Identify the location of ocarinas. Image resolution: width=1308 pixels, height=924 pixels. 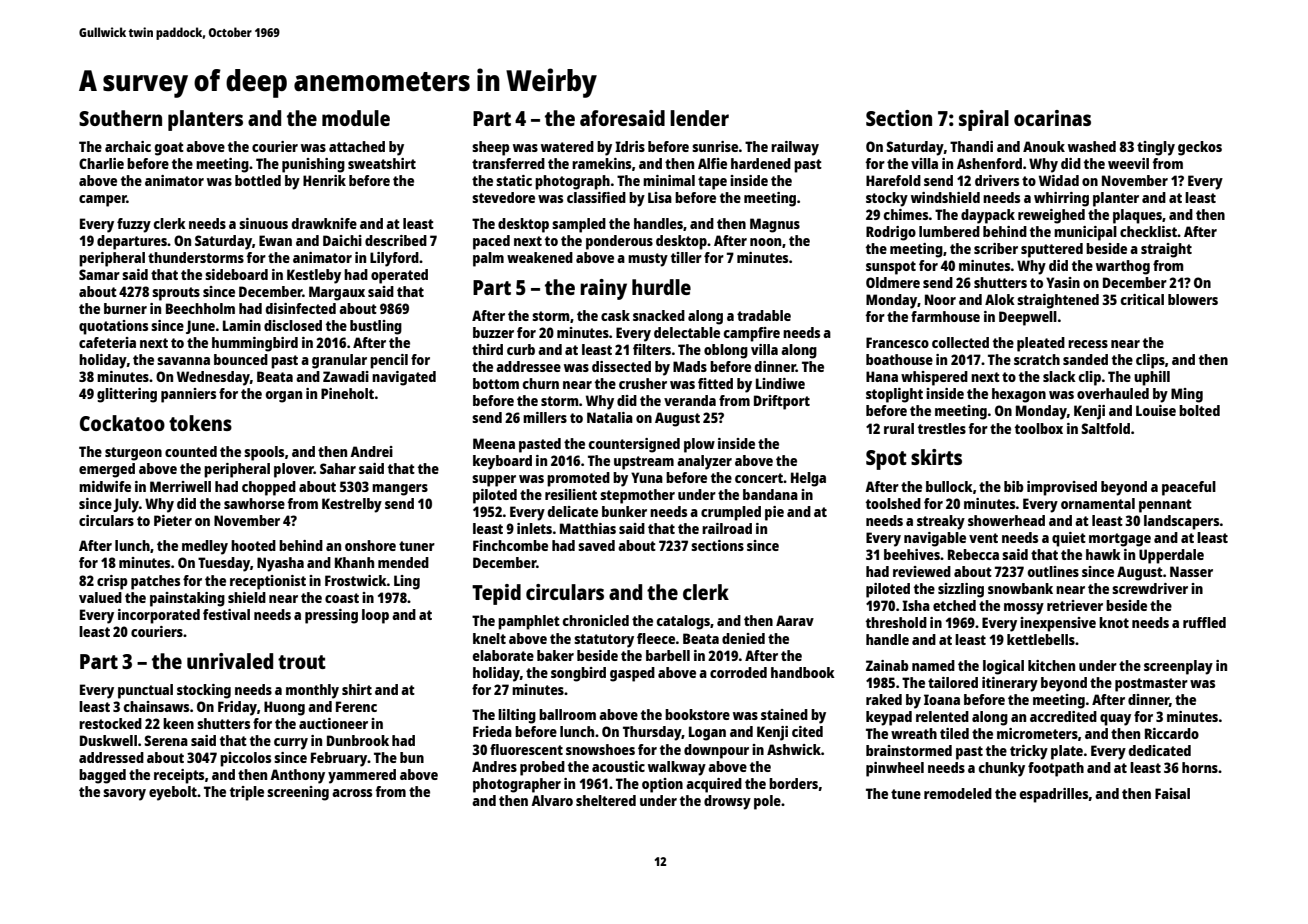
(1052, 118).
